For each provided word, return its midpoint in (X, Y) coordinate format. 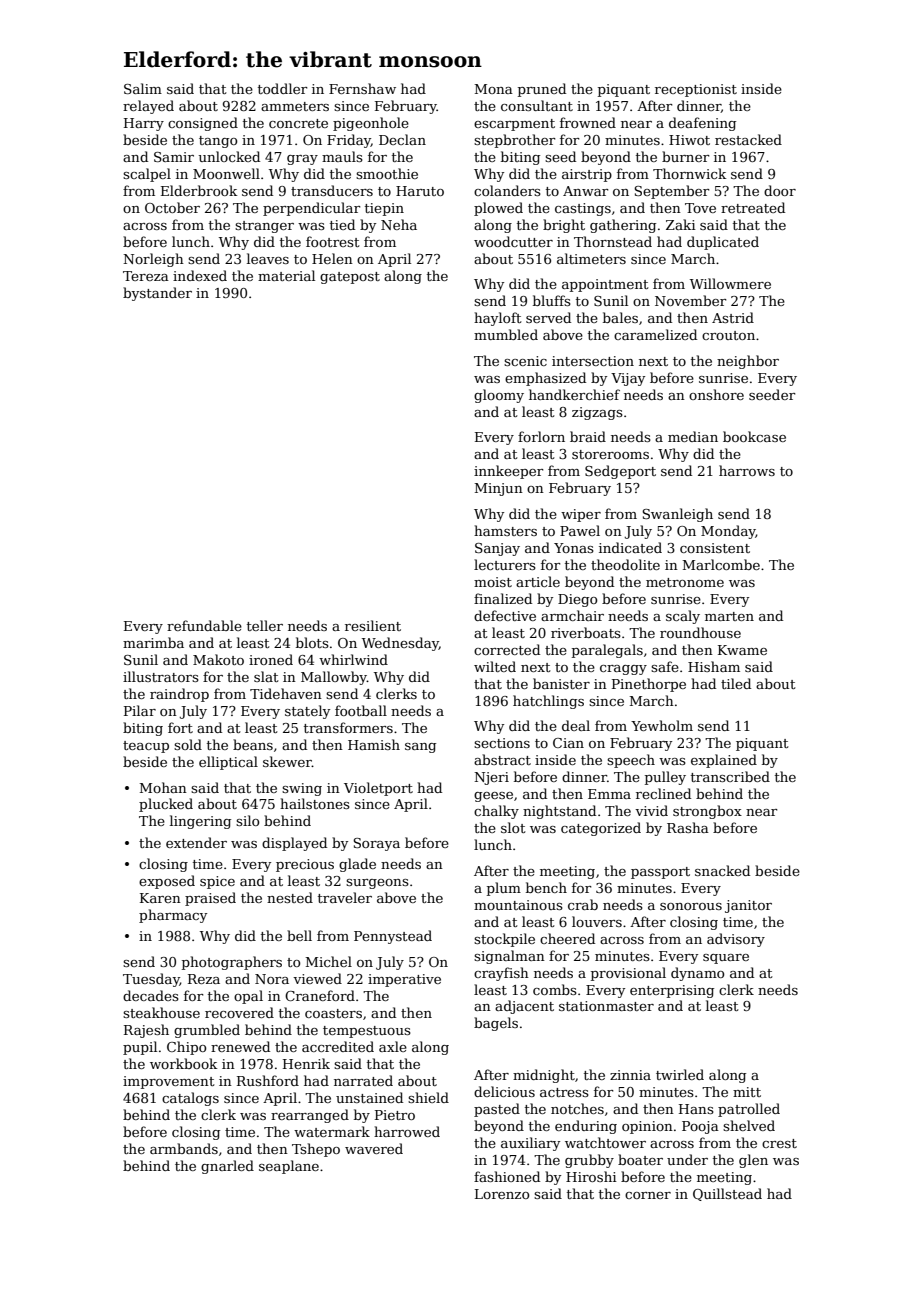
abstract (502, 759)
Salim (143, 88)
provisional (628, 974)
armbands (184, 1148)
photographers (232, 963)
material (286, 275)
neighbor (748, 362)
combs (555, 989)
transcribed (730, 776)
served (548, 317)
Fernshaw (362, 88)
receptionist (696, 90)
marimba (153, 642)
